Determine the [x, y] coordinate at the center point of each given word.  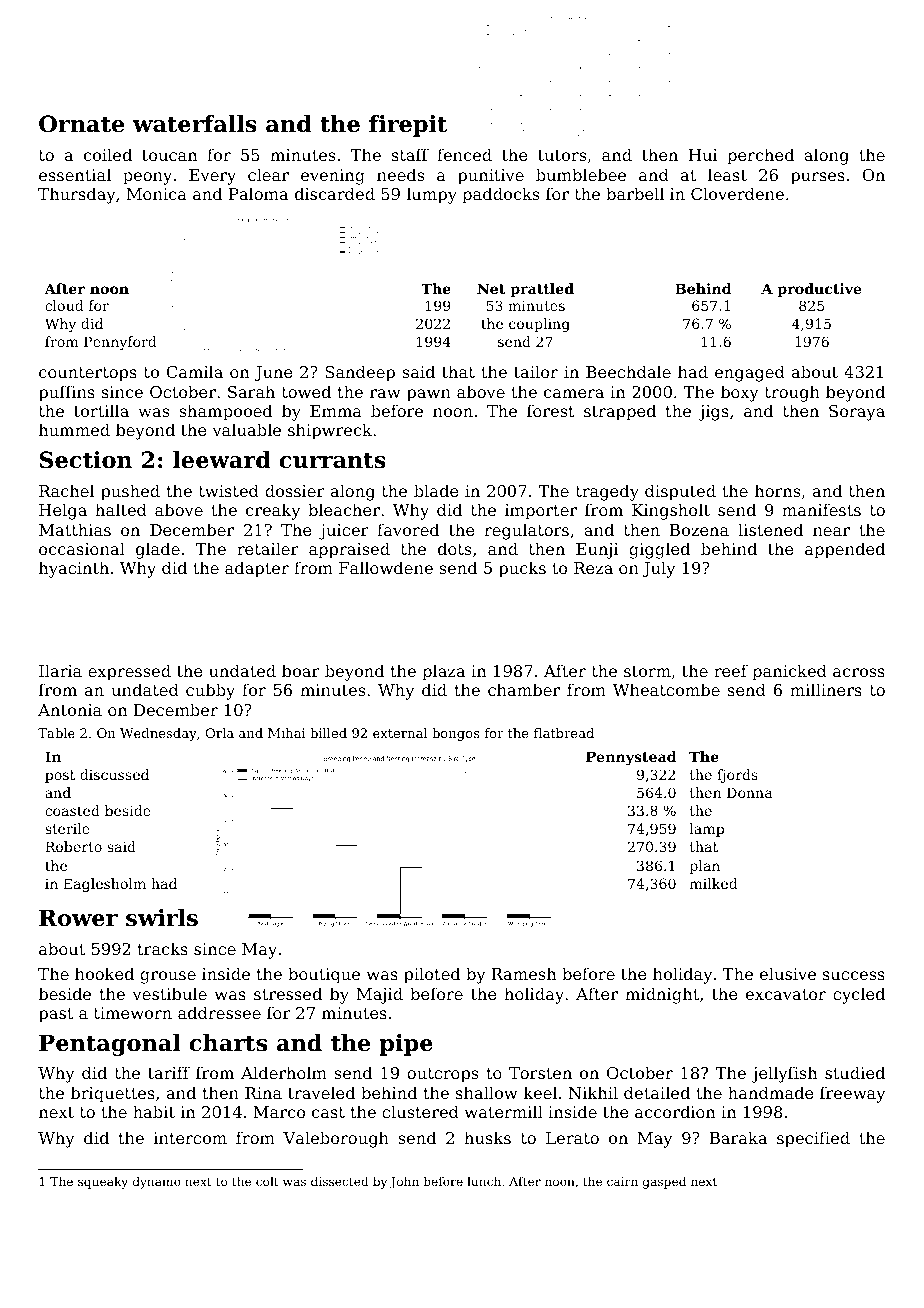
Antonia [70, 710]
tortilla [101, 410]
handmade [771, 1092]
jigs [713, 413]
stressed [288, 993]
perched [761, 156]
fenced [464, 154]
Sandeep [360, 373]
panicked [790, 672]
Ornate [81, 124]
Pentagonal [109, 1045]
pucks [522, 569]
